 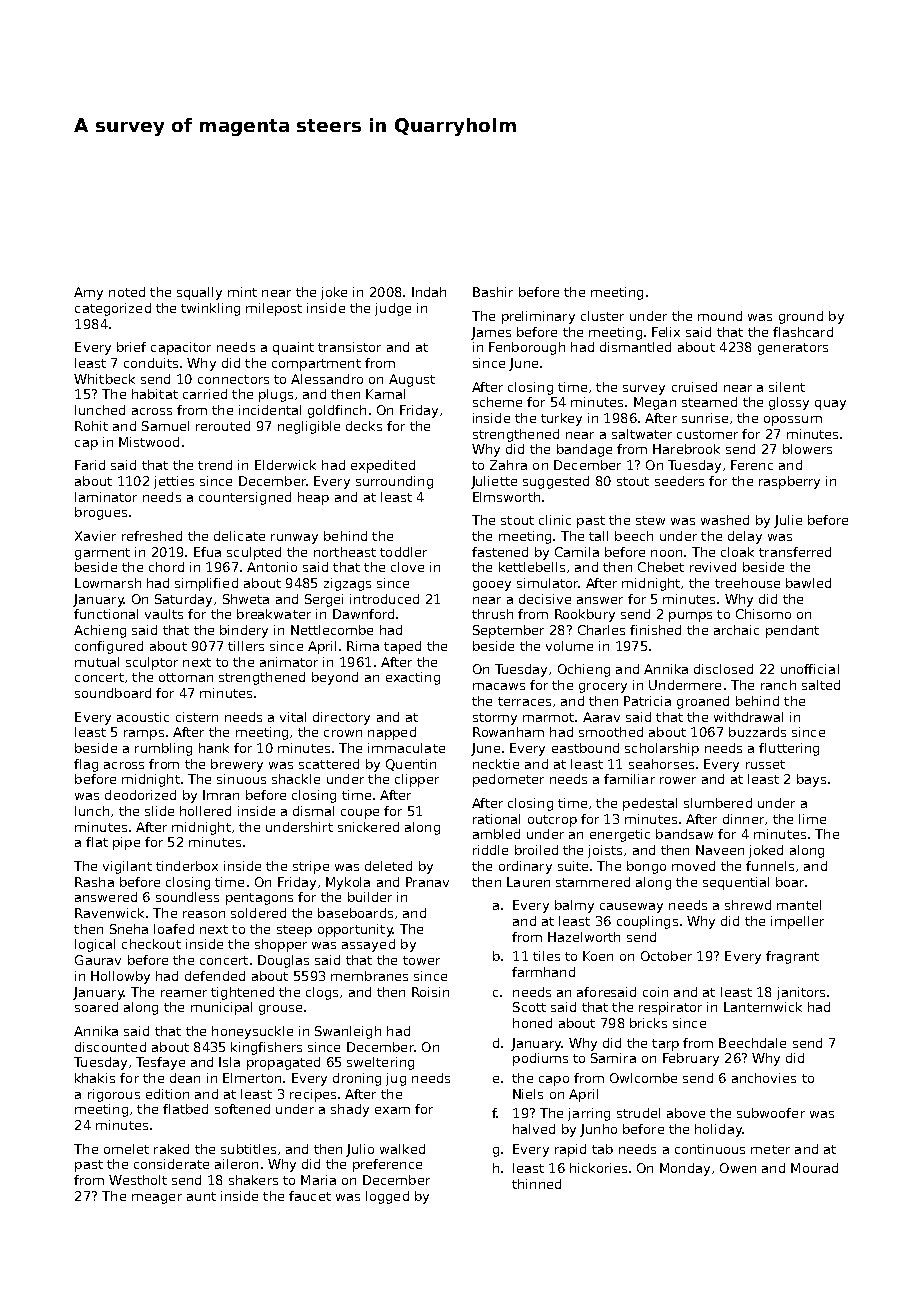 What do you see at coordinates (493, 292) in the document?
I see `Bashir` at bounding box center [493, 292].
